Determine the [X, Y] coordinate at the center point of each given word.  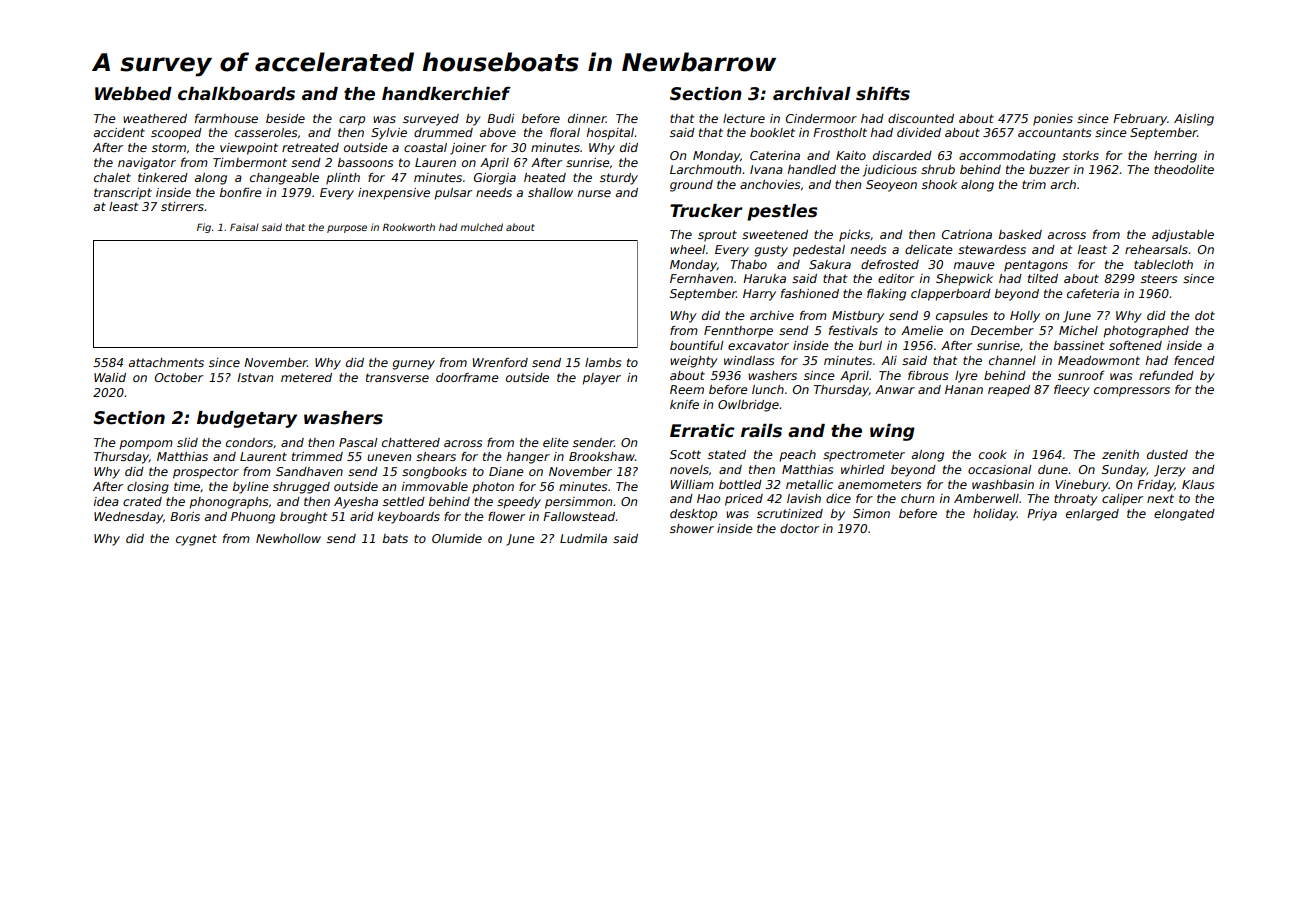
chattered [411, 442]
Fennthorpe [738, 332]
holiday [995, 515]
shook [939, 184]
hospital [611, 134]
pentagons [1036, 266]
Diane [506, 471]
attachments [166, 362]
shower [692, 528]
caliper [1122, 500]
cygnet [196, 540]
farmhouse [226, 118]
